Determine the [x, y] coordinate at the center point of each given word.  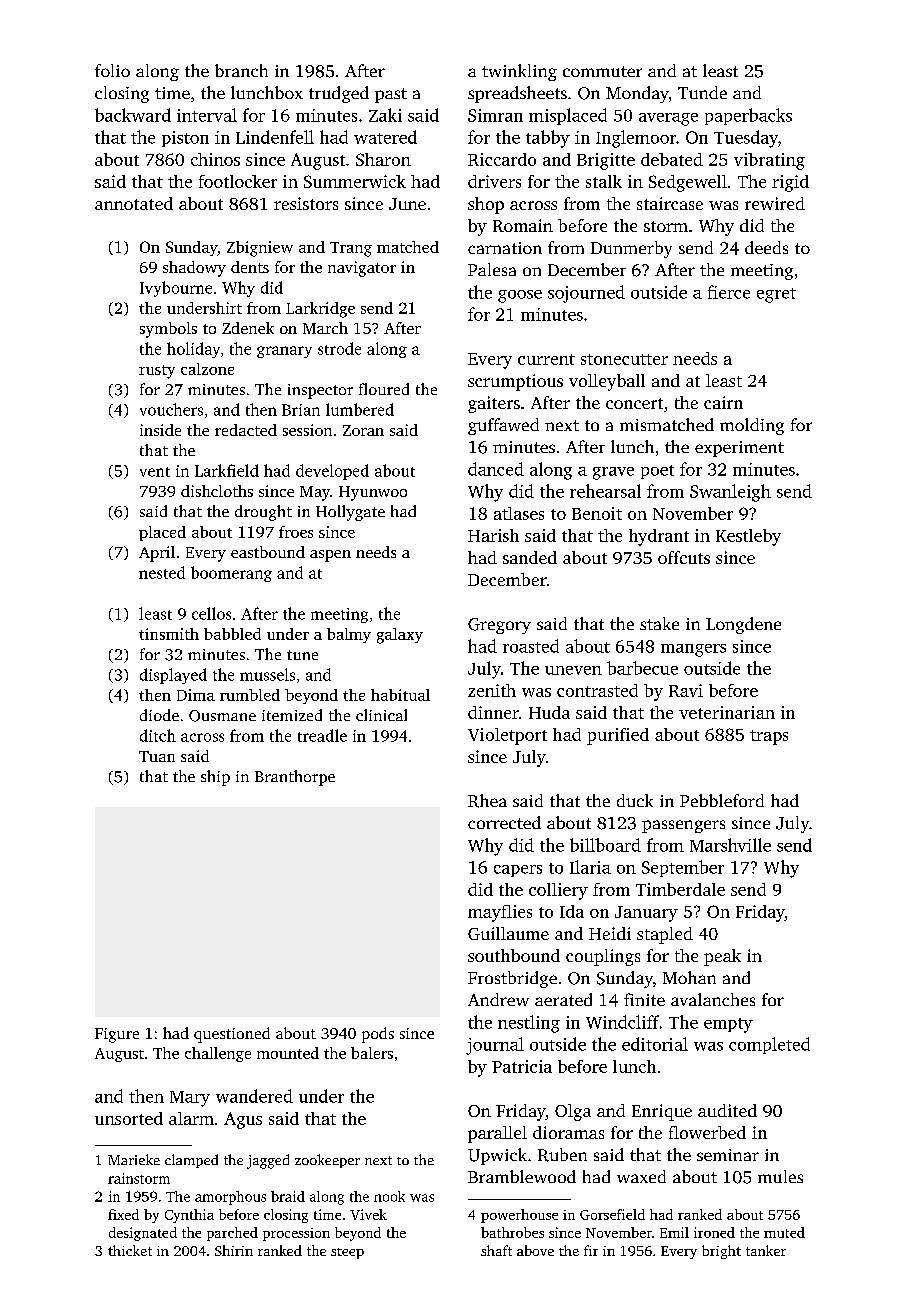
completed [769, 1045]
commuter [602, 71]
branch [241, 70]
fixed [123, 1214]
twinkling [519, 72]
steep [347, 1253]
